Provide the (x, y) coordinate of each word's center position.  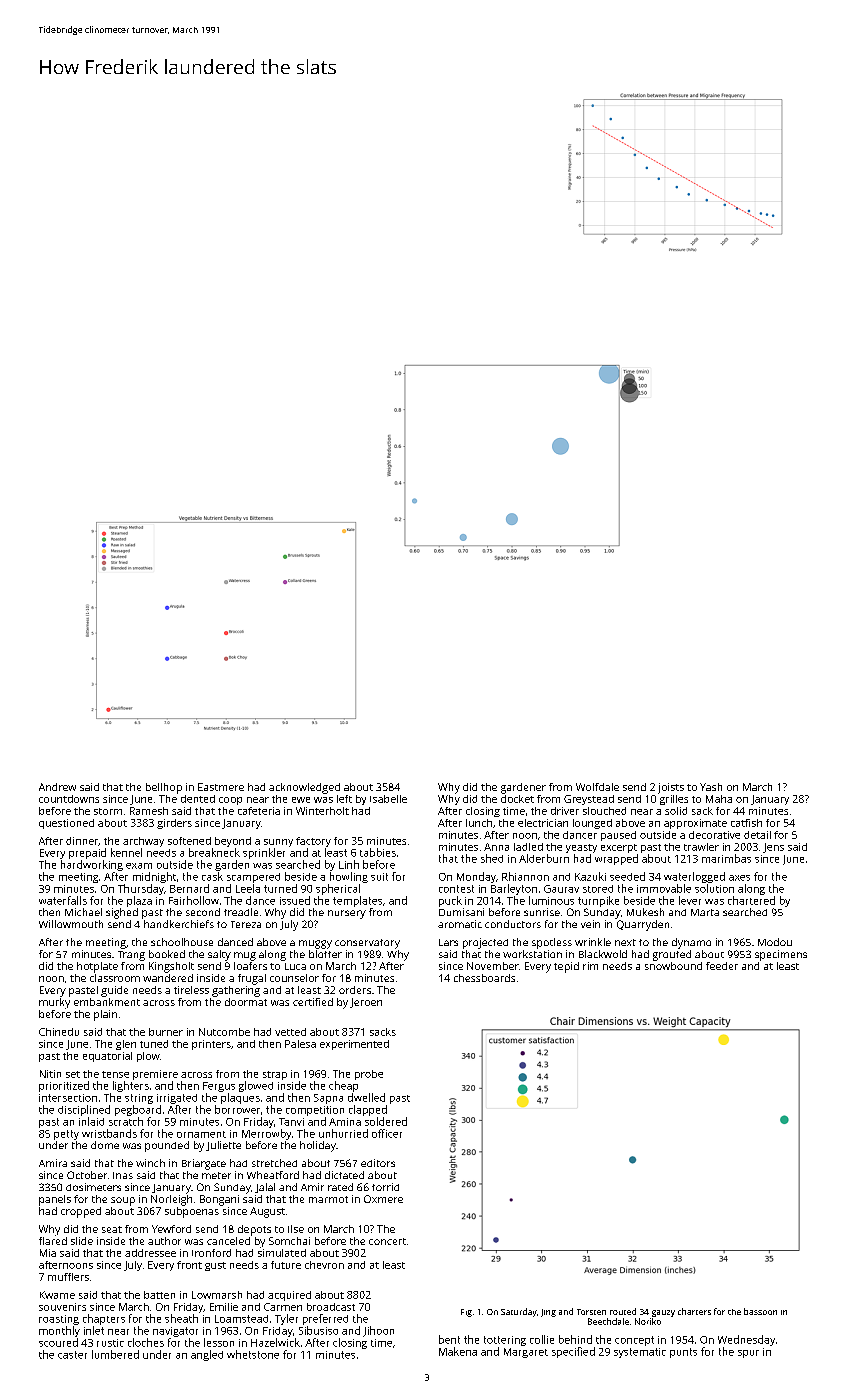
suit (379, 877)
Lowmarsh (217, 1295)
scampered (253, 878)
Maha (719, 799)
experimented (354, 1045)
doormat (246, 1002)
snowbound (673, 966)
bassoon (760, 1311)
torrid (385, 1187)
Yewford (171, 1229)
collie (542, 1339)
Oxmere (383, 1199)
